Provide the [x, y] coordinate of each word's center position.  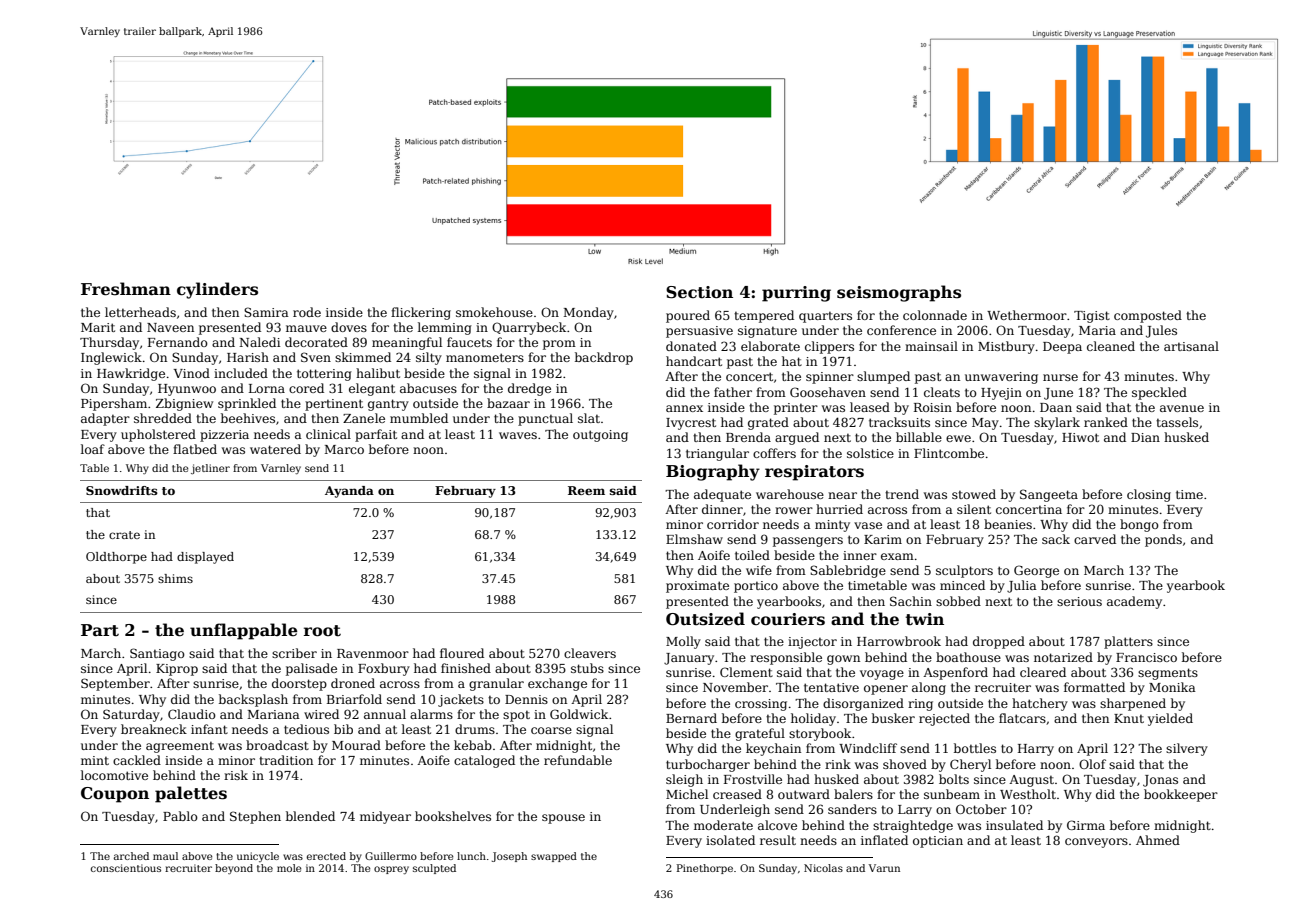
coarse [551, 730]
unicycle [258, 857]
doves [349, 327]
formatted [1094, 687]
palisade [311, 669]
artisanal [1191, 346]
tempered [764, 316]
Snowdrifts [122, 490]
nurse [1060, 377]
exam [897, 556]
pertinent [334, 405]
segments [1168, 674]
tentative [831, 687]
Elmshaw [694, 539]
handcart [694, 361]
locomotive [114, 775]
